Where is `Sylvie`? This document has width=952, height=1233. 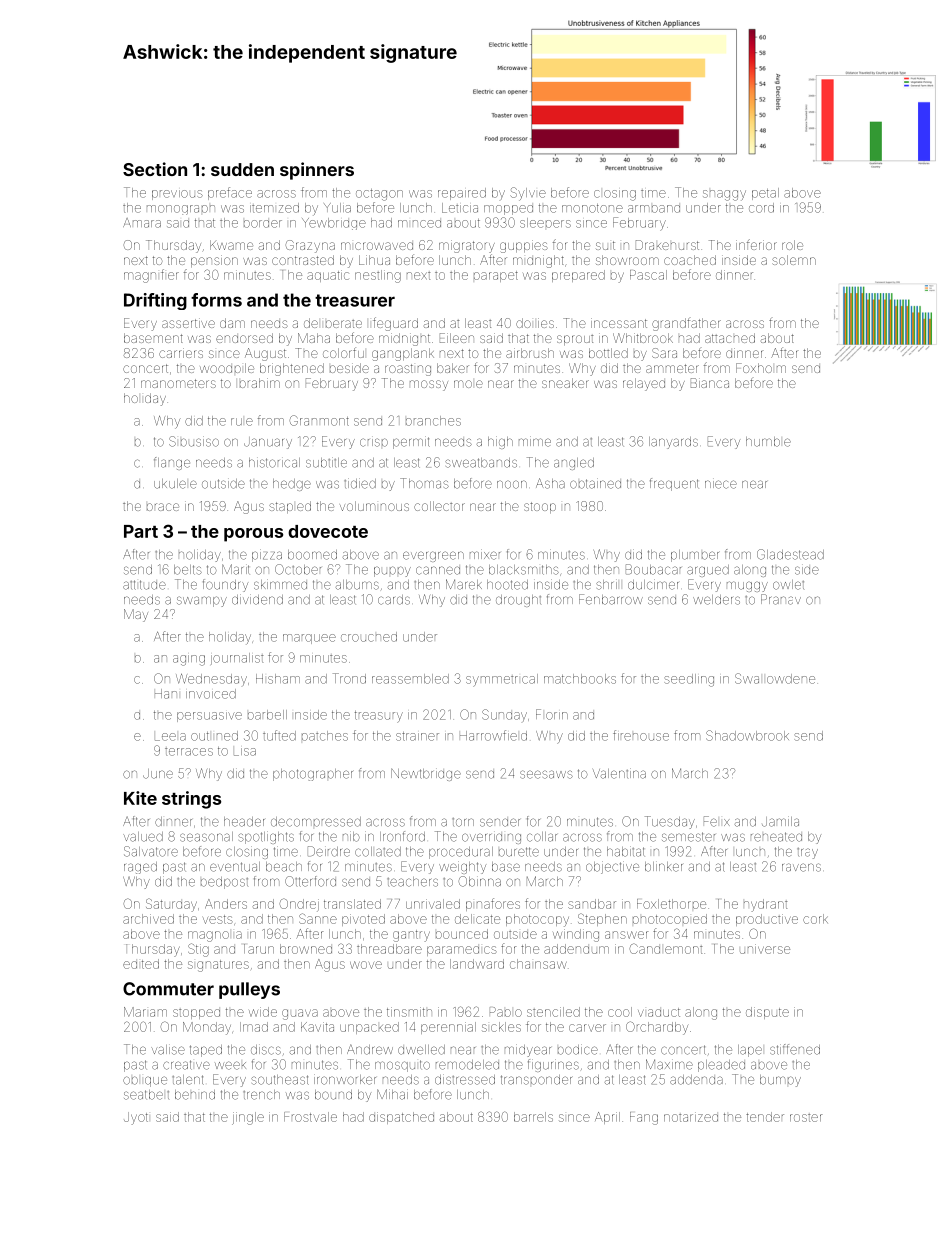 Sylvie is located at coordinates (528, 194).
